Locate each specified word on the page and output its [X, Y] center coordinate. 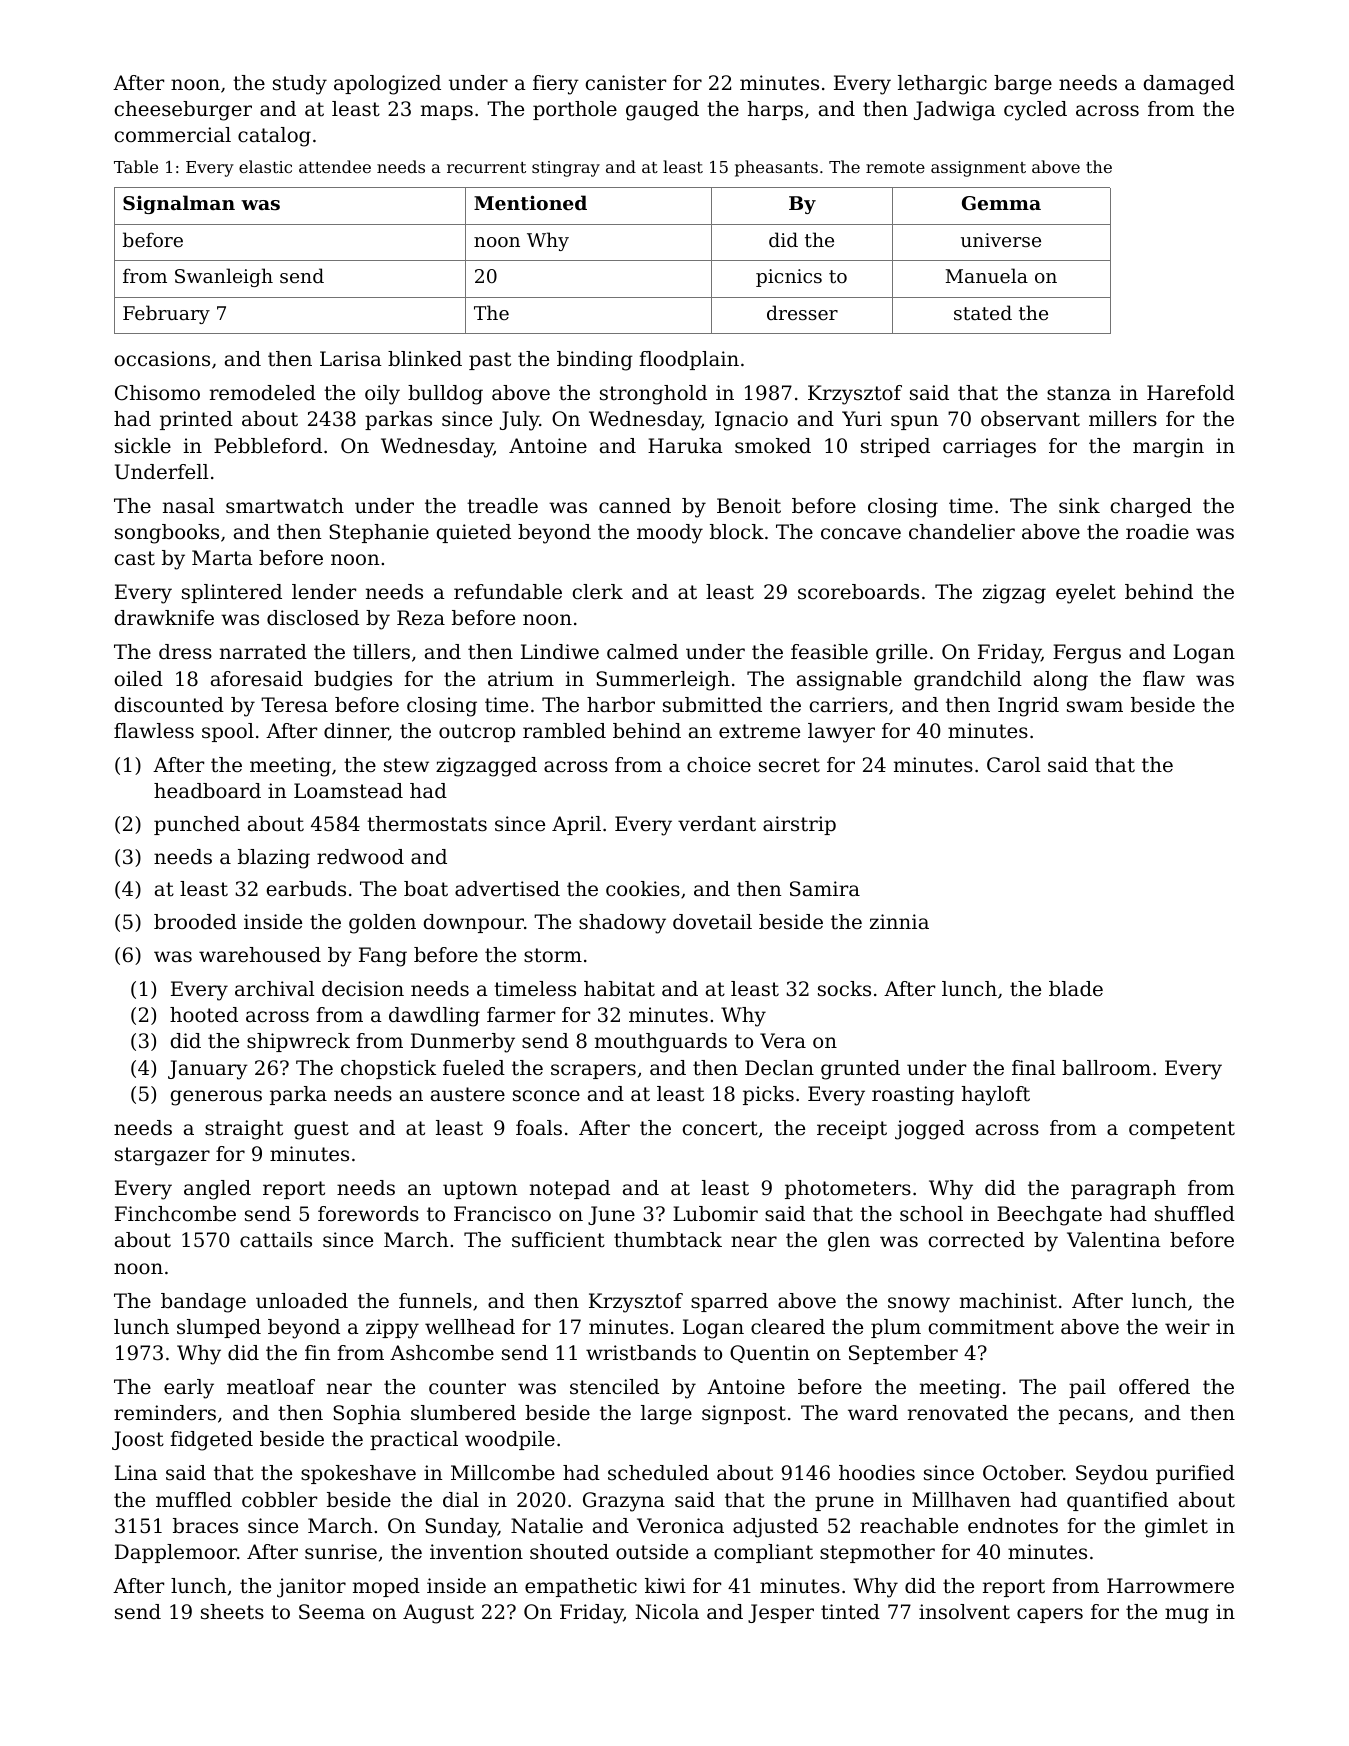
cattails [276, 1240]
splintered [232, 593]
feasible [829, 652]
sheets [232, 1612]
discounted [169, 705]
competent [1182, 1130]
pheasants [776, 168]
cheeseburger [183, 111]
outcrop [477, 733]
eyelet [1086, 594]
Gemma [1001, 203]
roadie [1157, 532]
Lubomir [715, 1213]
